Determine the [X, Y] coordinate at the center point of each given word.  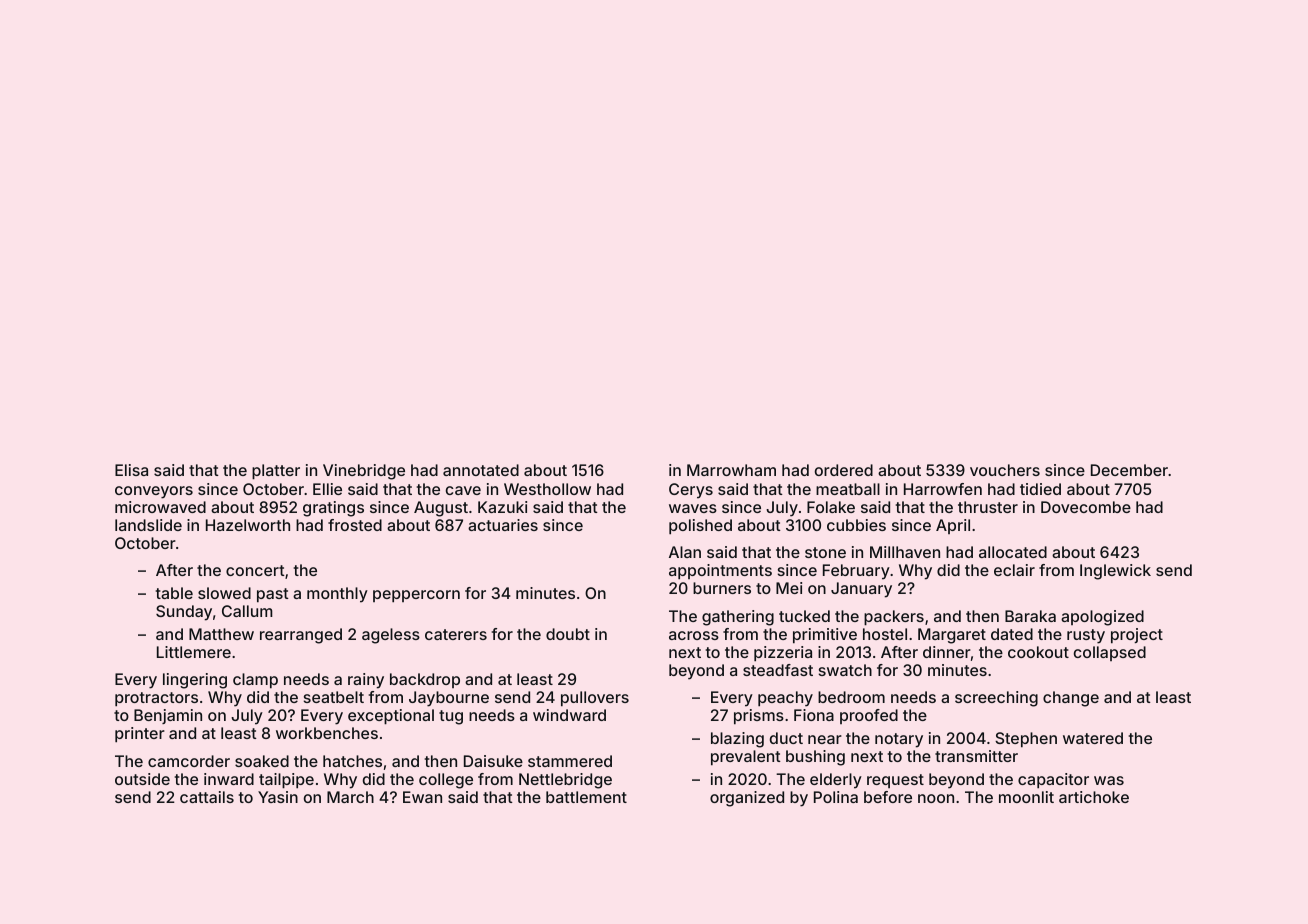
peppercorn [416, 596]
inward [229, 779]
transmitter [976, 756]
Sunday [184, 613]
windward [569, 715]
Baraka [1030, 616]
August [441, 509]
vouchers [1005, 470]
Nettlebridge [565, 781]
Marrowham [731, 470]
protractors [156, 699]
